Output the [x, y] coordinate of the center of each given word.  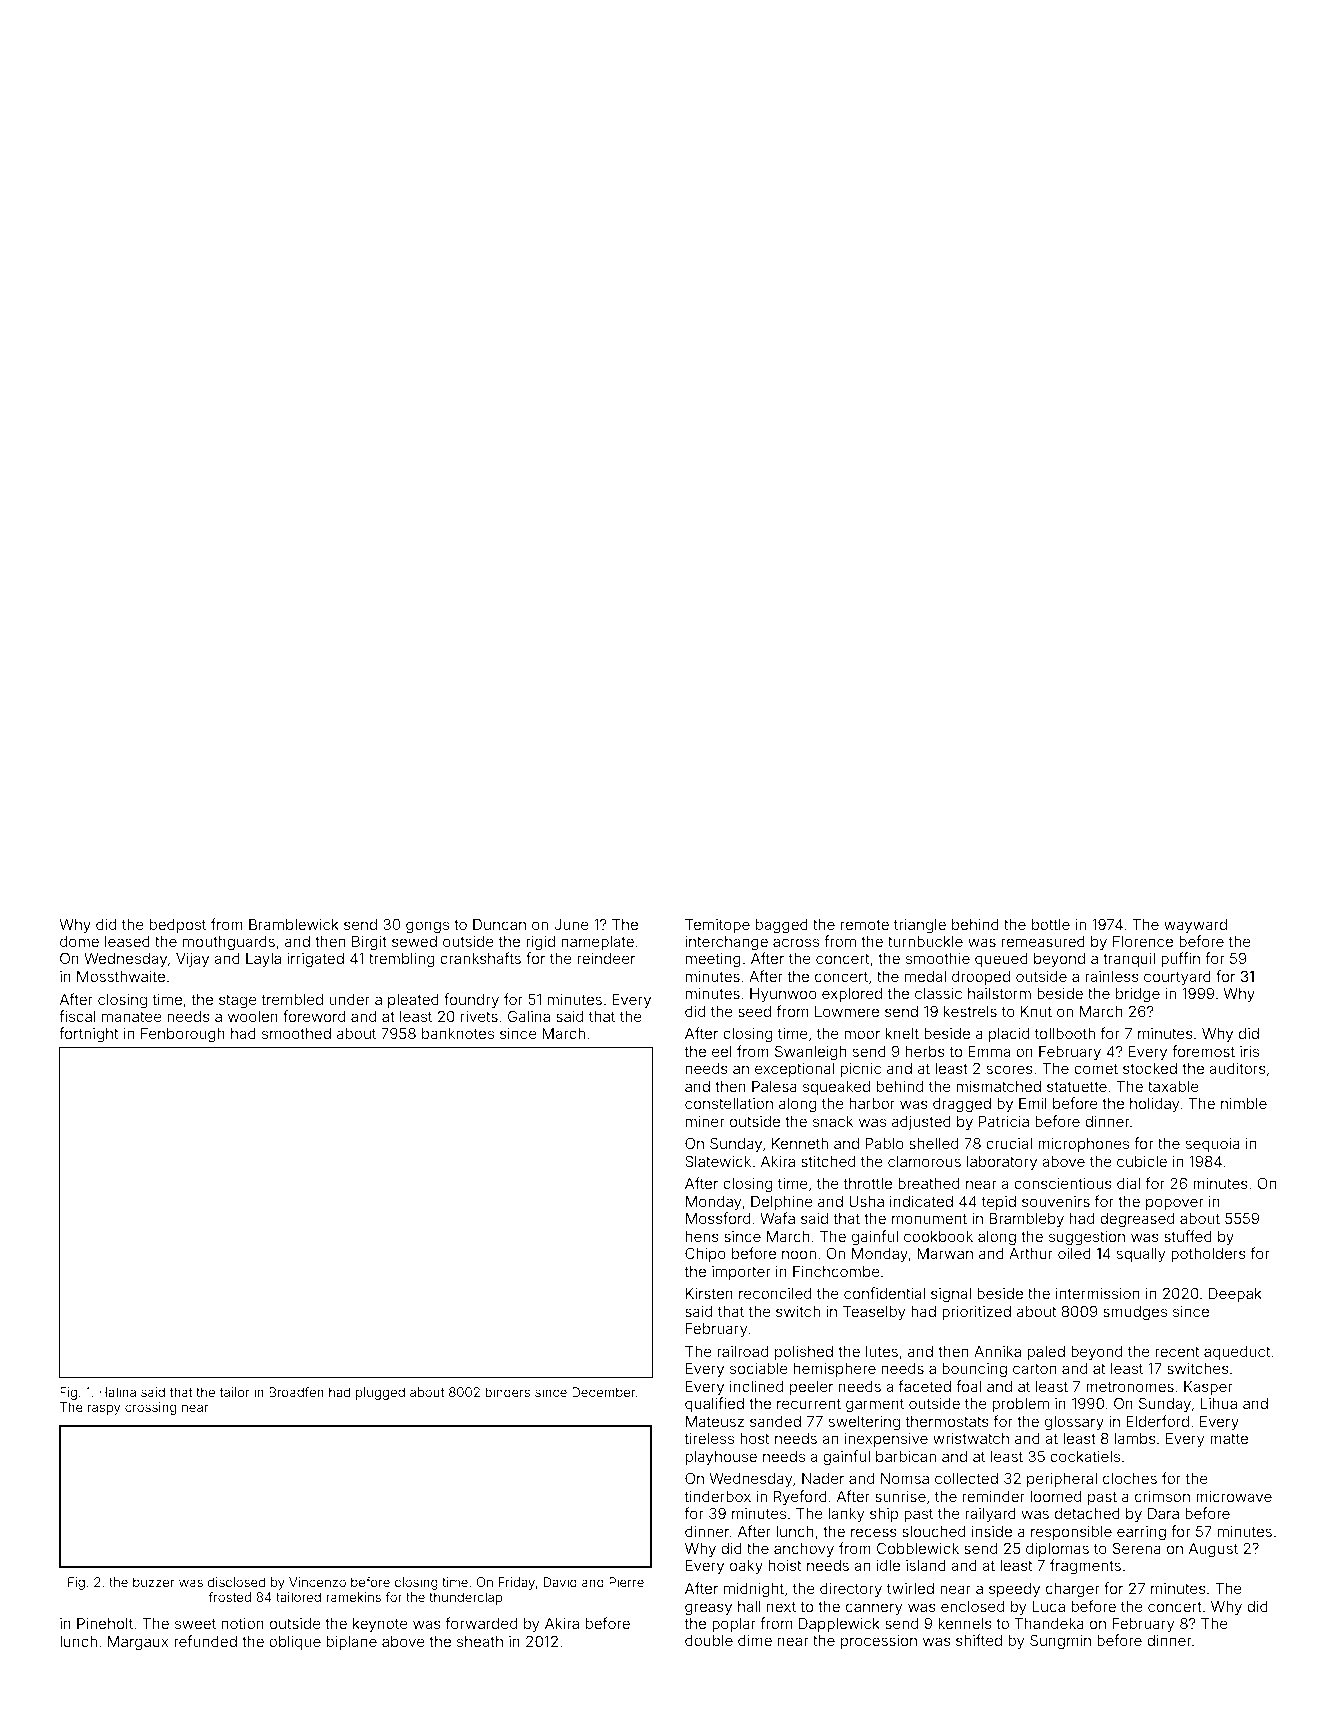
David [560, 1582]
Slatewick [718, 1161]
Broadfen [296, 1392]
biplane [352, 1643]
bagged [782, 926]
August [1213, 1550]
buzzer [153, 1582]
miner [705, 1121]
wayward [1195, 926]
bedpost [178, 926]
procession [879, 1642]
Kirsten [709, 1293]
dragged [962, 1105]
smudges [1135, 1313]
